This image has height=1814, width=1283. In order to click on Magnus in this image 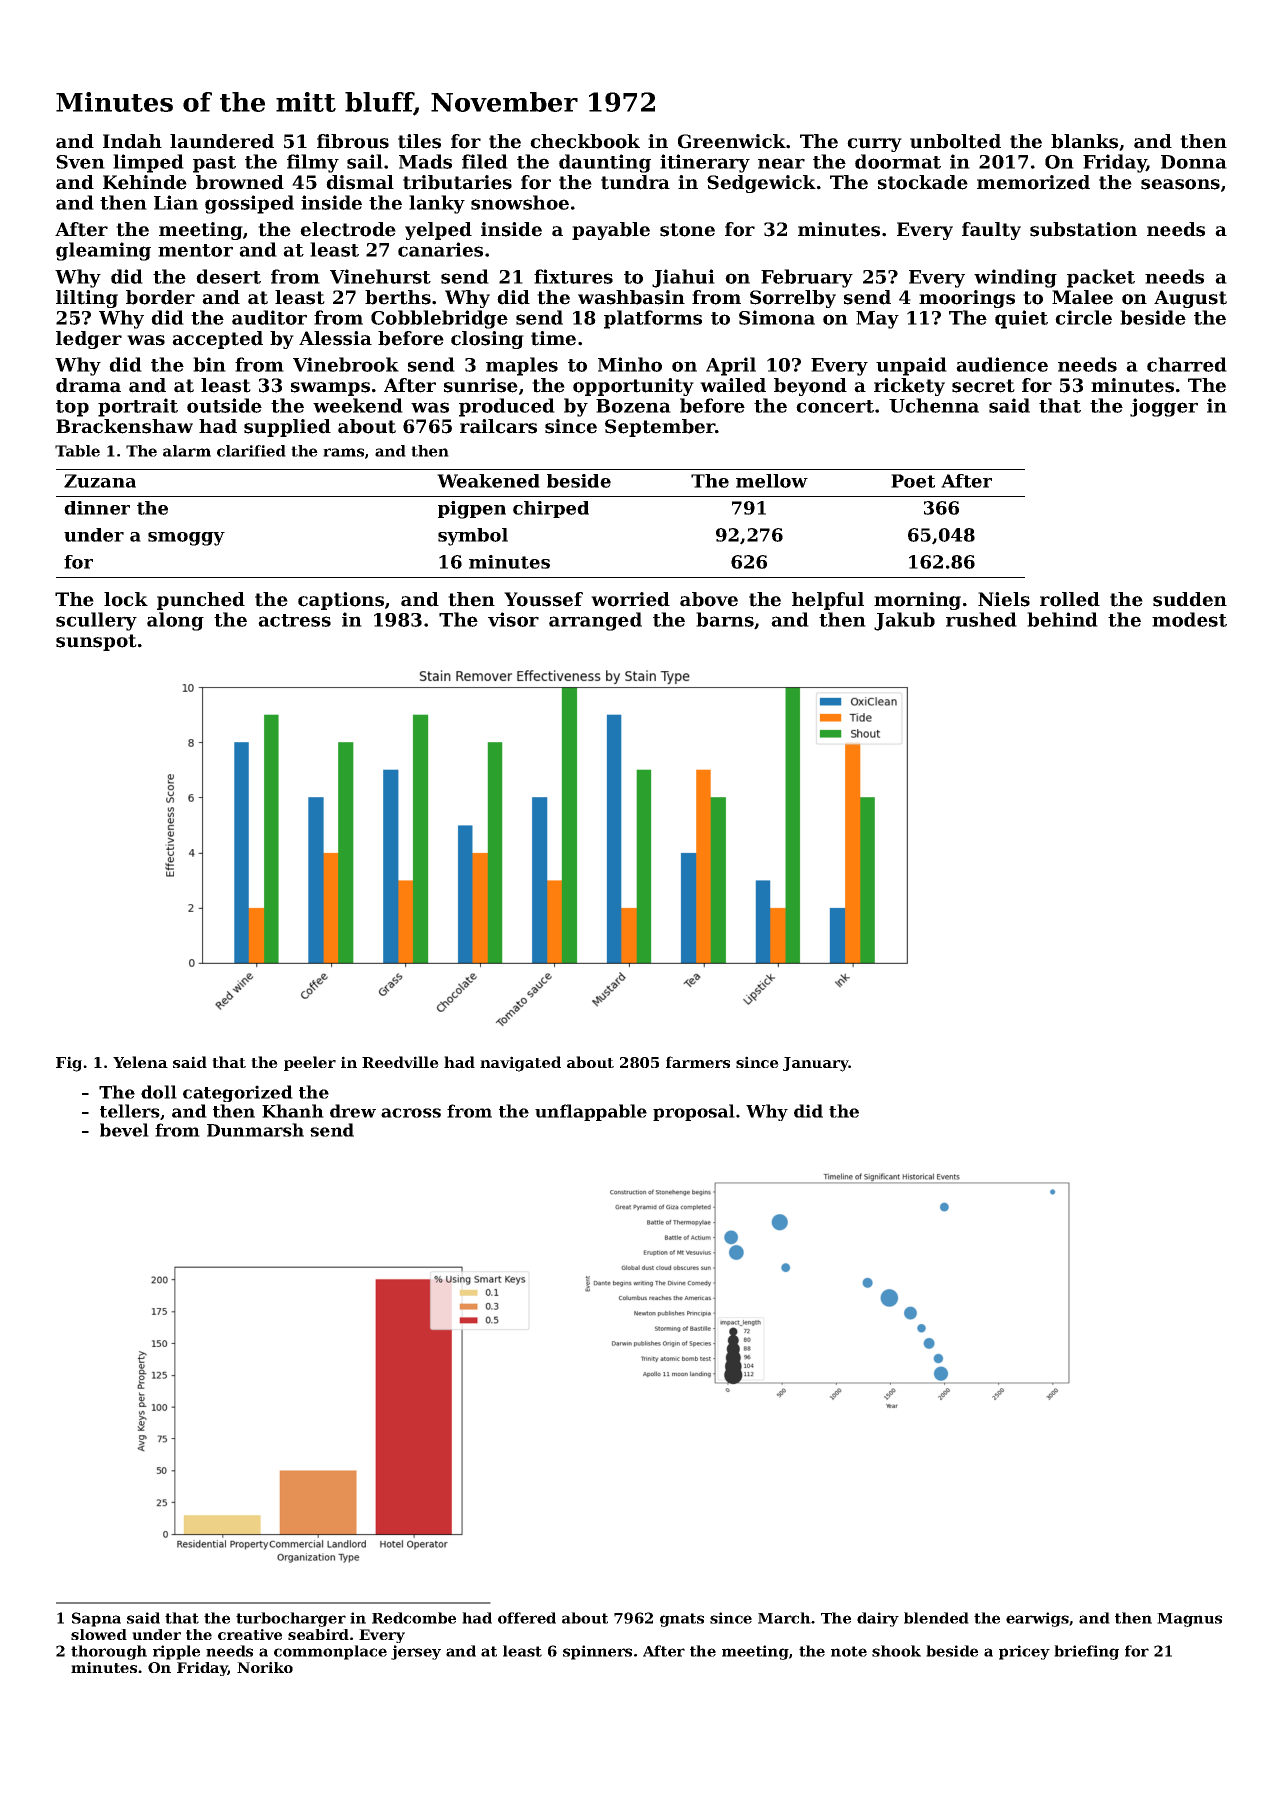, I will do `click(1189, 1620)`.
